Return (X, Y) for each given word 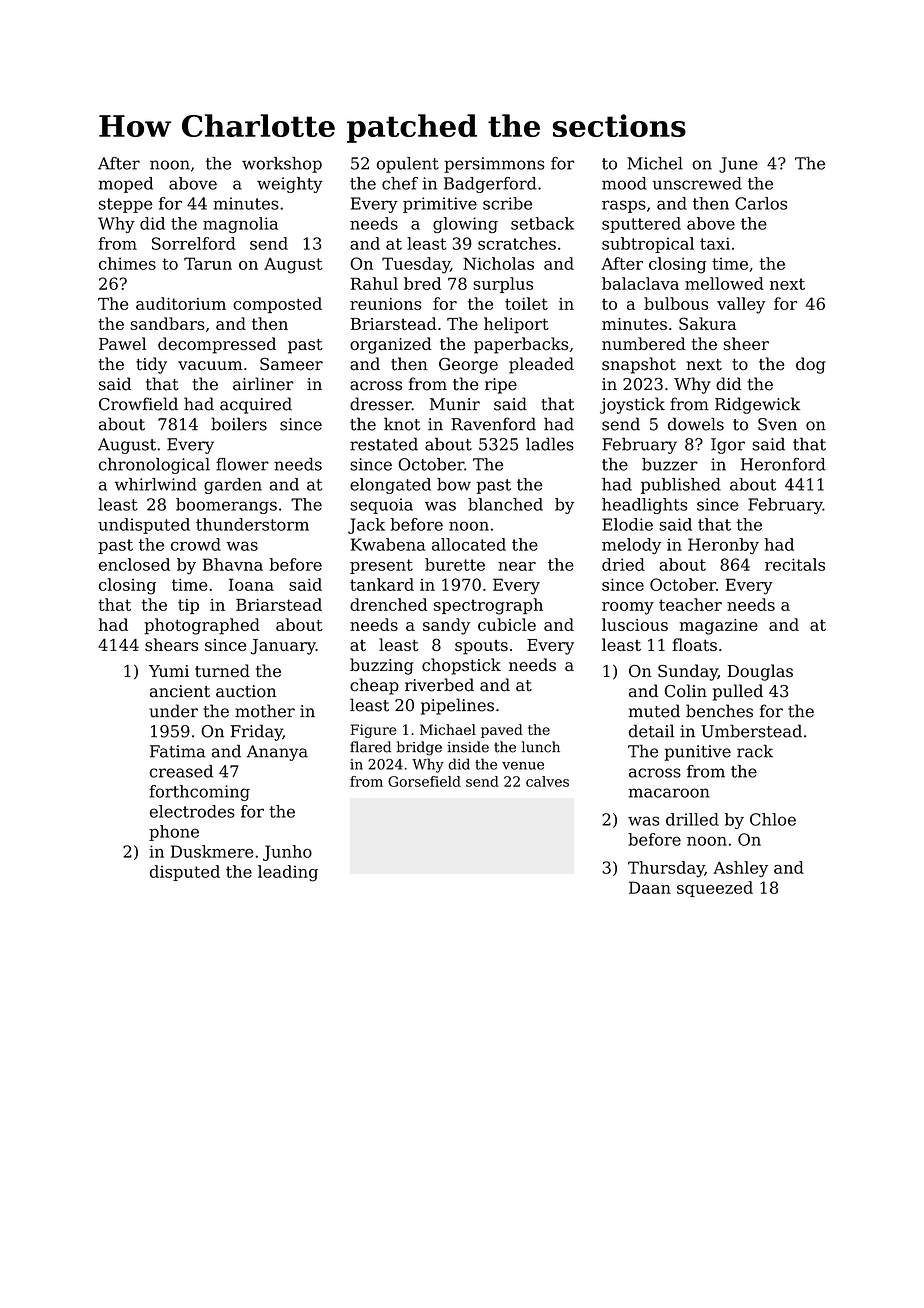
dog (811, 365)
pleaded (541, 365)
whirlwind (156, 484)
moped (125, 185)
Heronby (723, 546)
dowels (696, 424)
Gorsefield (424, 781)
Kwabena (388, 544)
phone (174, 833)
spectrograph (488, 606)
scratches (517, 243)
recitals (795, 564)
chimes (127, 263)
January (283, 647)
